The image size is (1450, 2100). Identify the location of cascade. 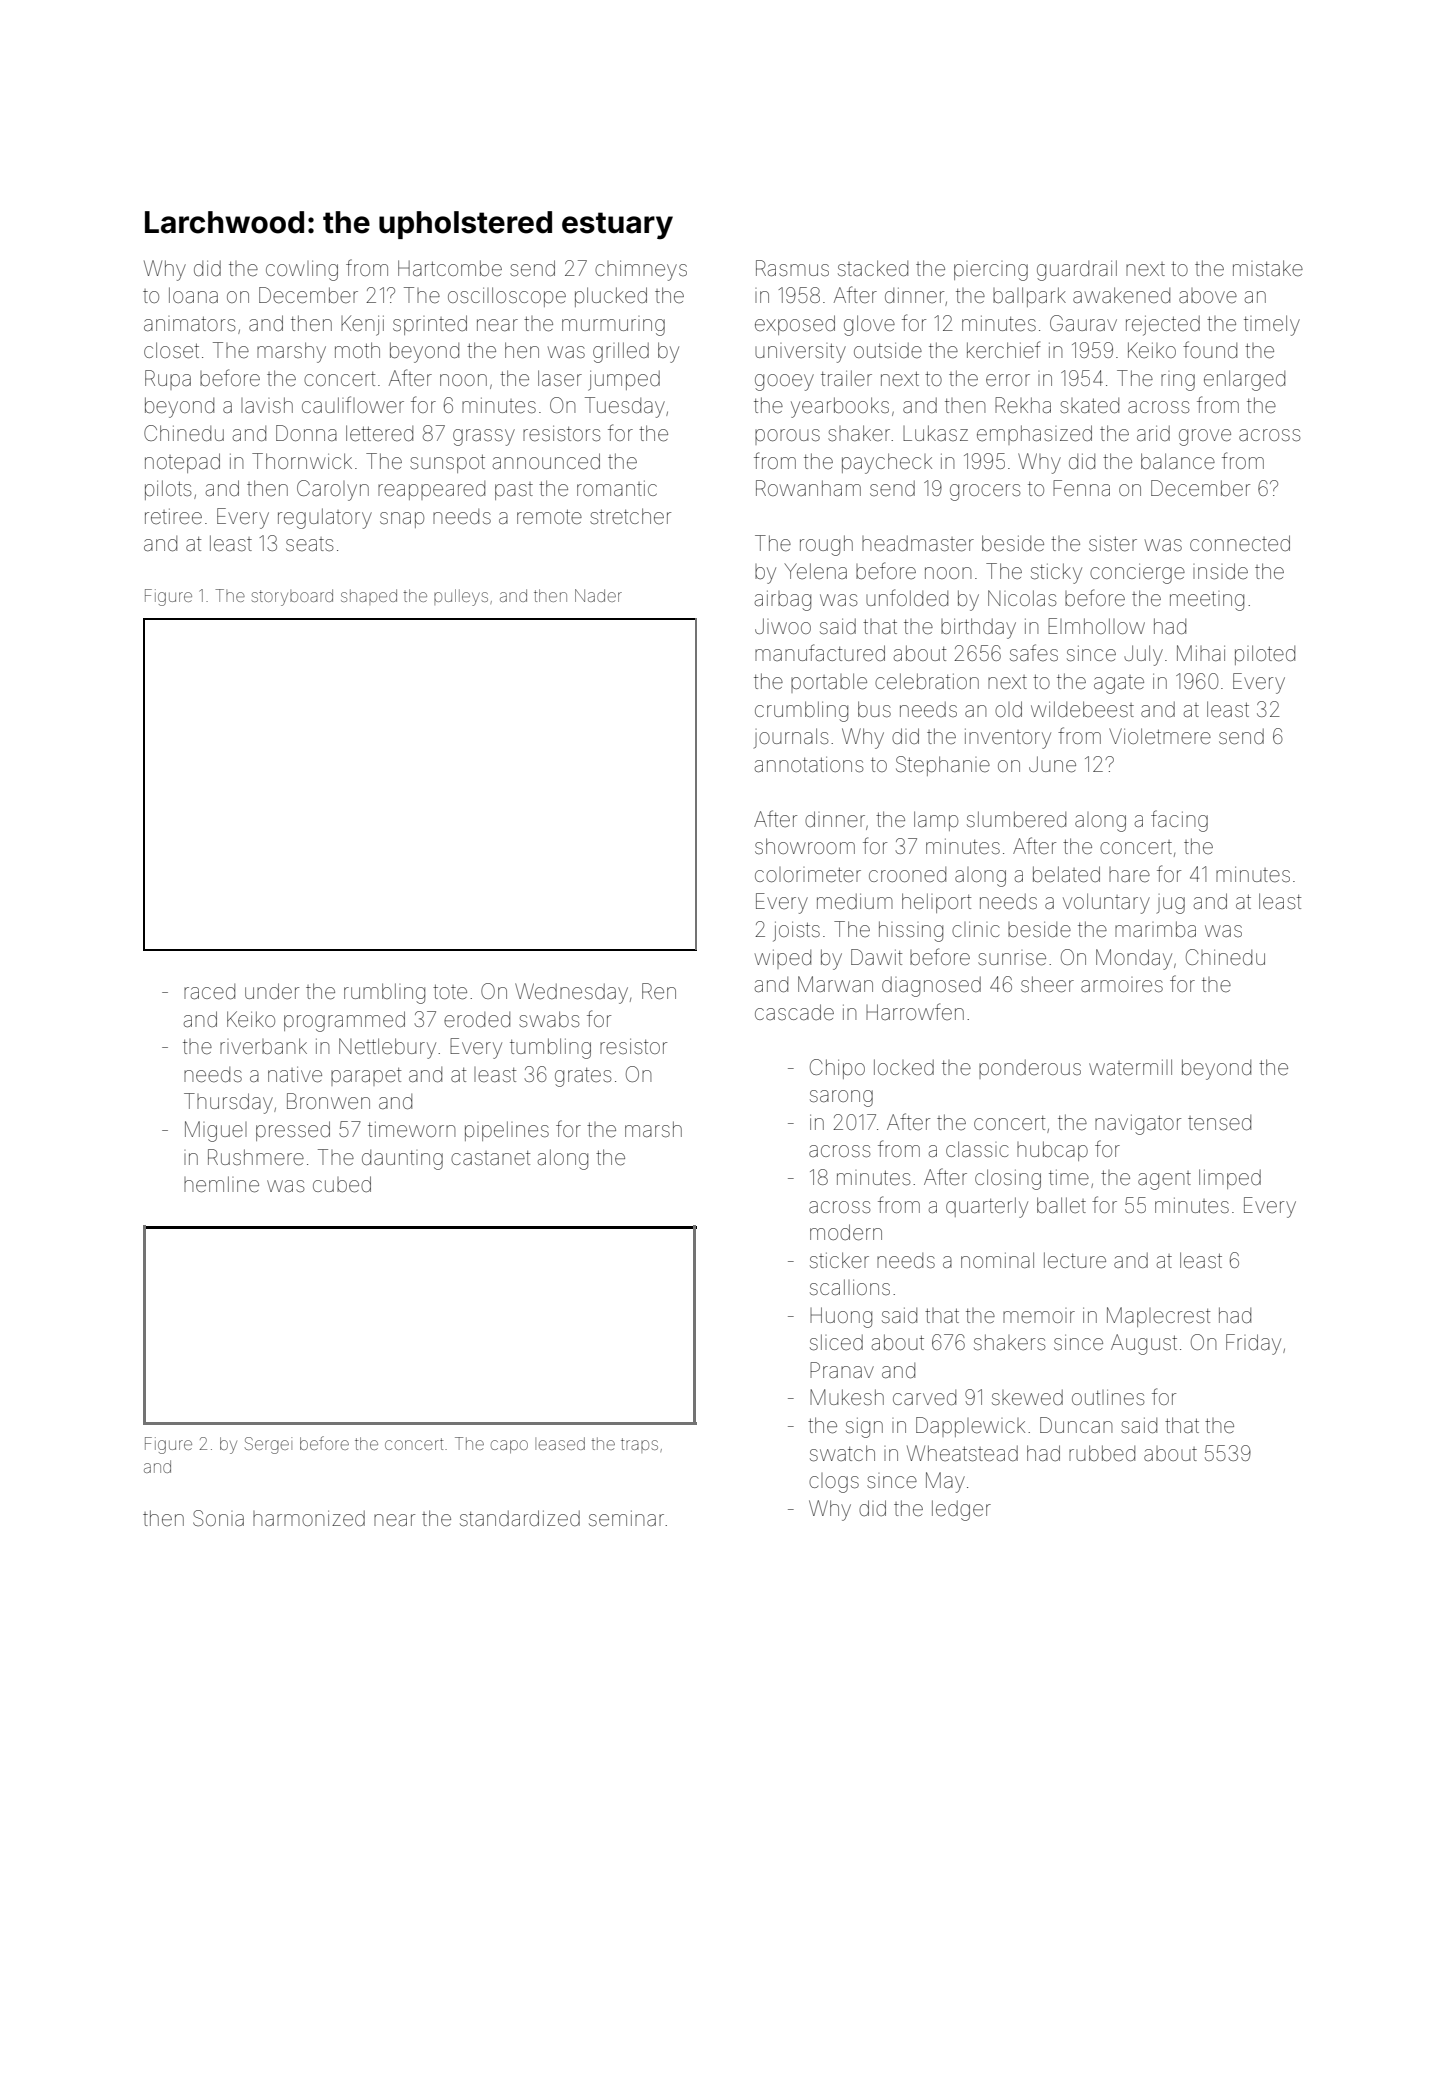
(794, 1012).
